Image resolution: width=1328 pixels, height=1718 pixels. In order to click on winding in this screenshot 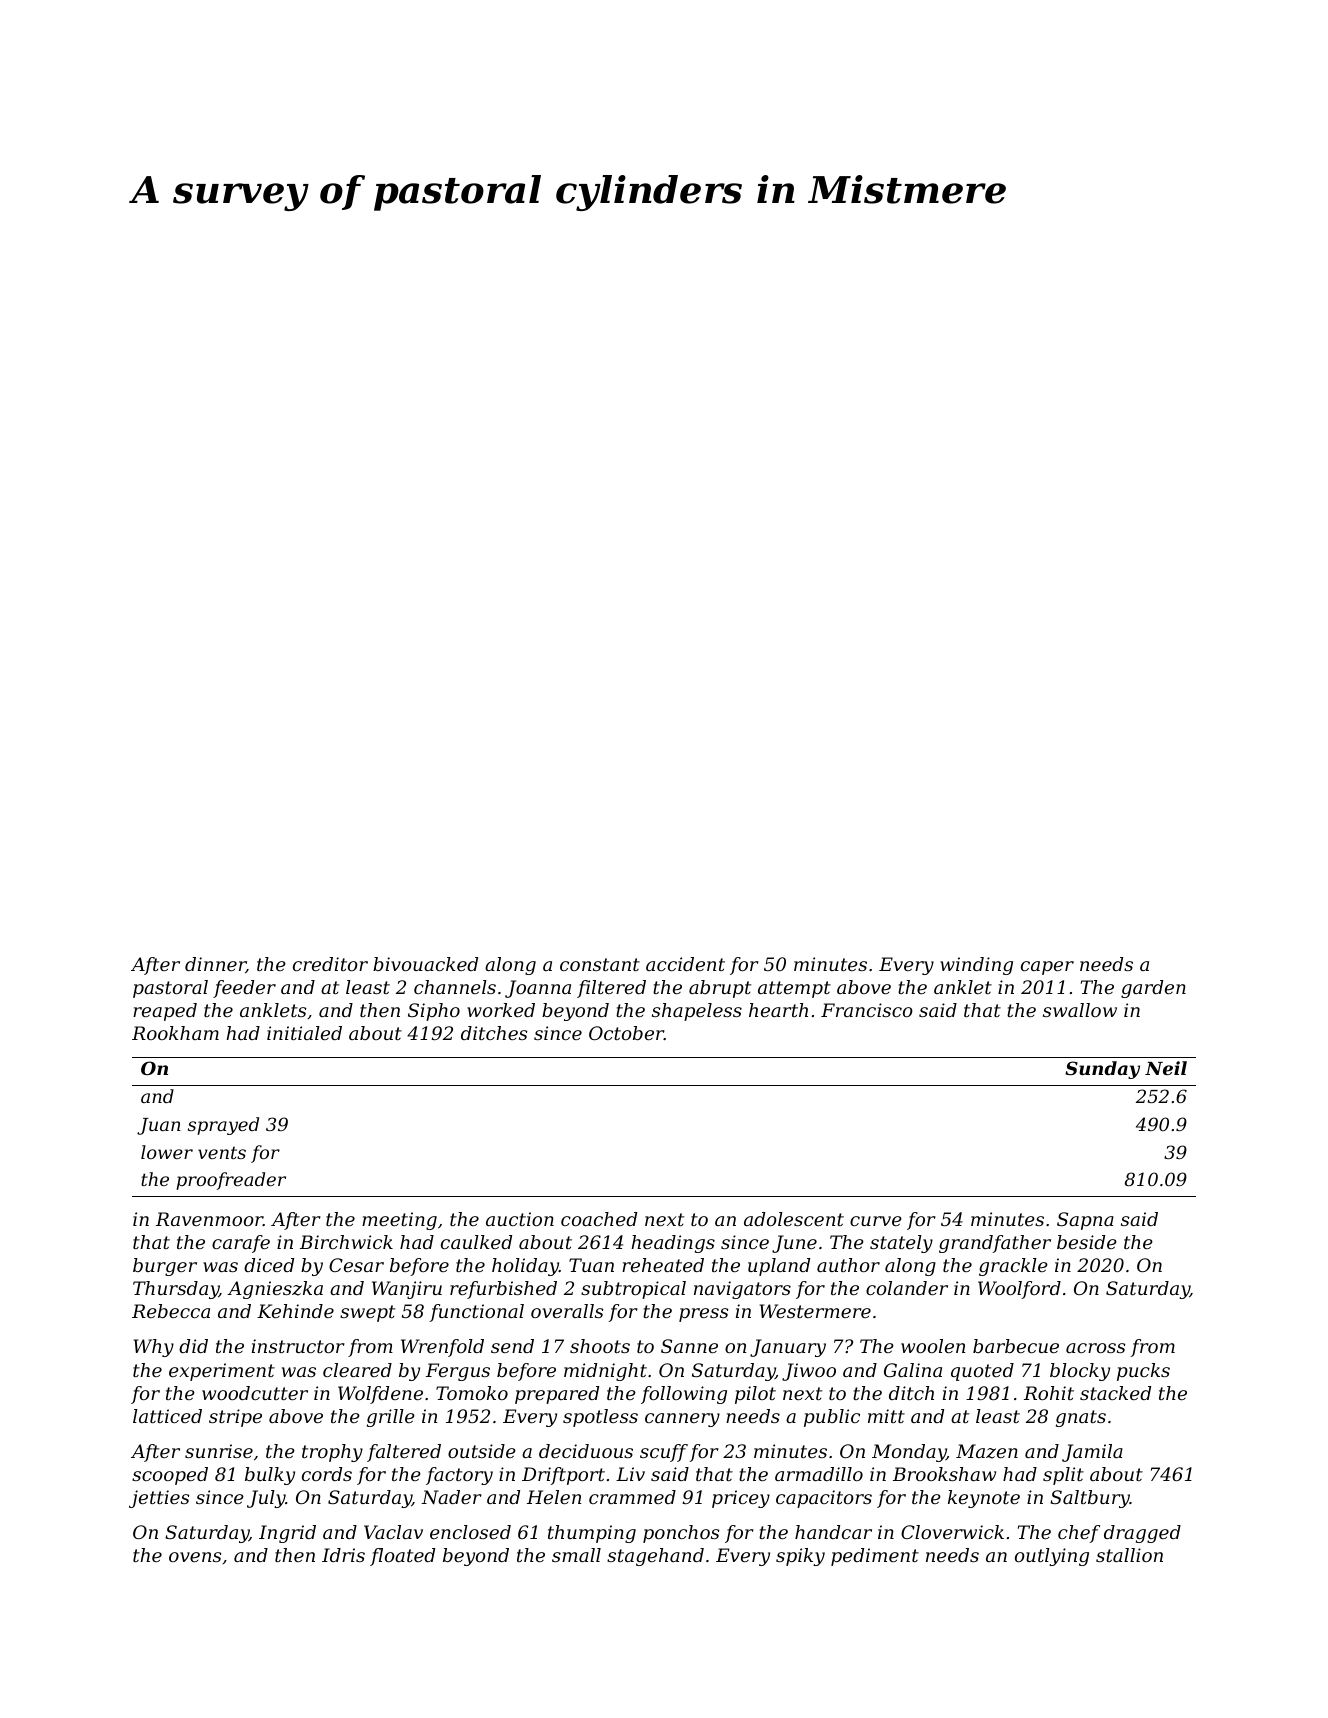, I will do `click(976, 966)`.
